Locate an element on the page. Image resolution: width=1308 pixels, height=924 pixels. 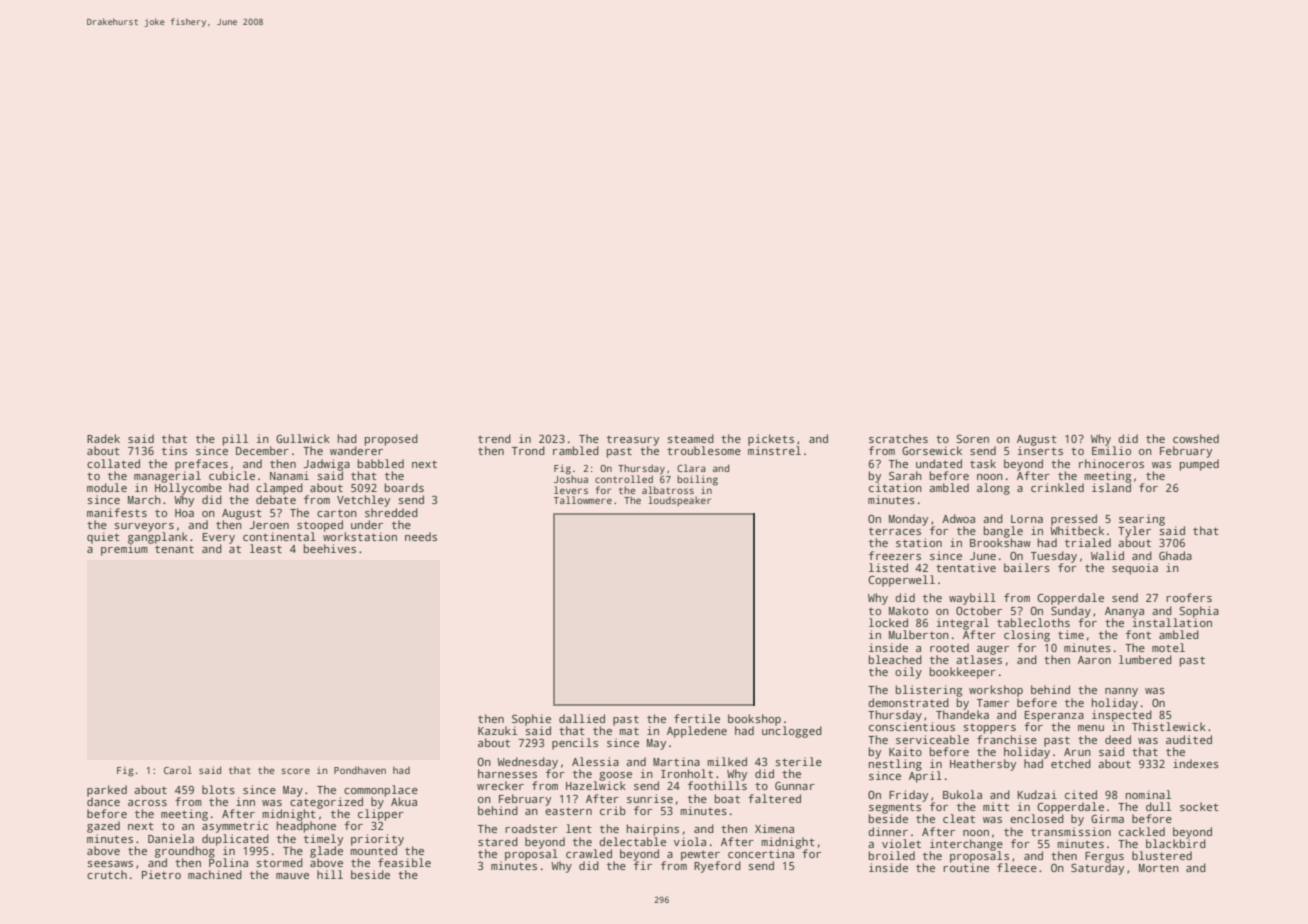
troublesome is located at coordinates (704, 450).
